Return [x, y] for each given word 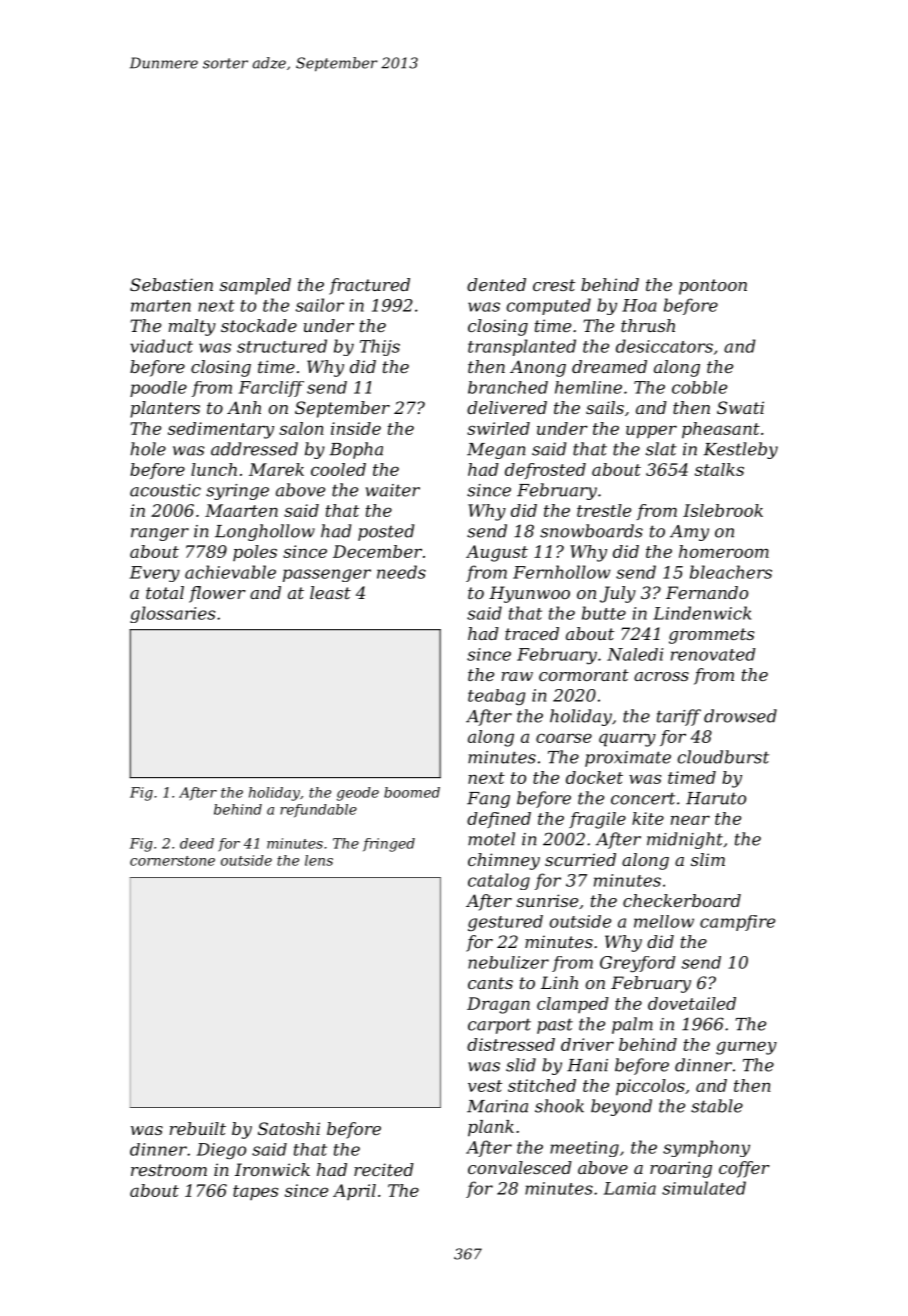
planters [165, 409]
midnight [685, 840]
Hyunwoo [529, 594]
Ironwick [272, 1169]
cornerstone [172, 861]
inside [356, 428]
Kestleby [741, 450]
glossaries [173, 614]
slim [708, 859]
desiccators [664, 346]
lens [319, 860]
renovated [713, 654]
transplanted [522, 347]
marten [161, 306]
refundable [318, 811]
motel [491, 839]
